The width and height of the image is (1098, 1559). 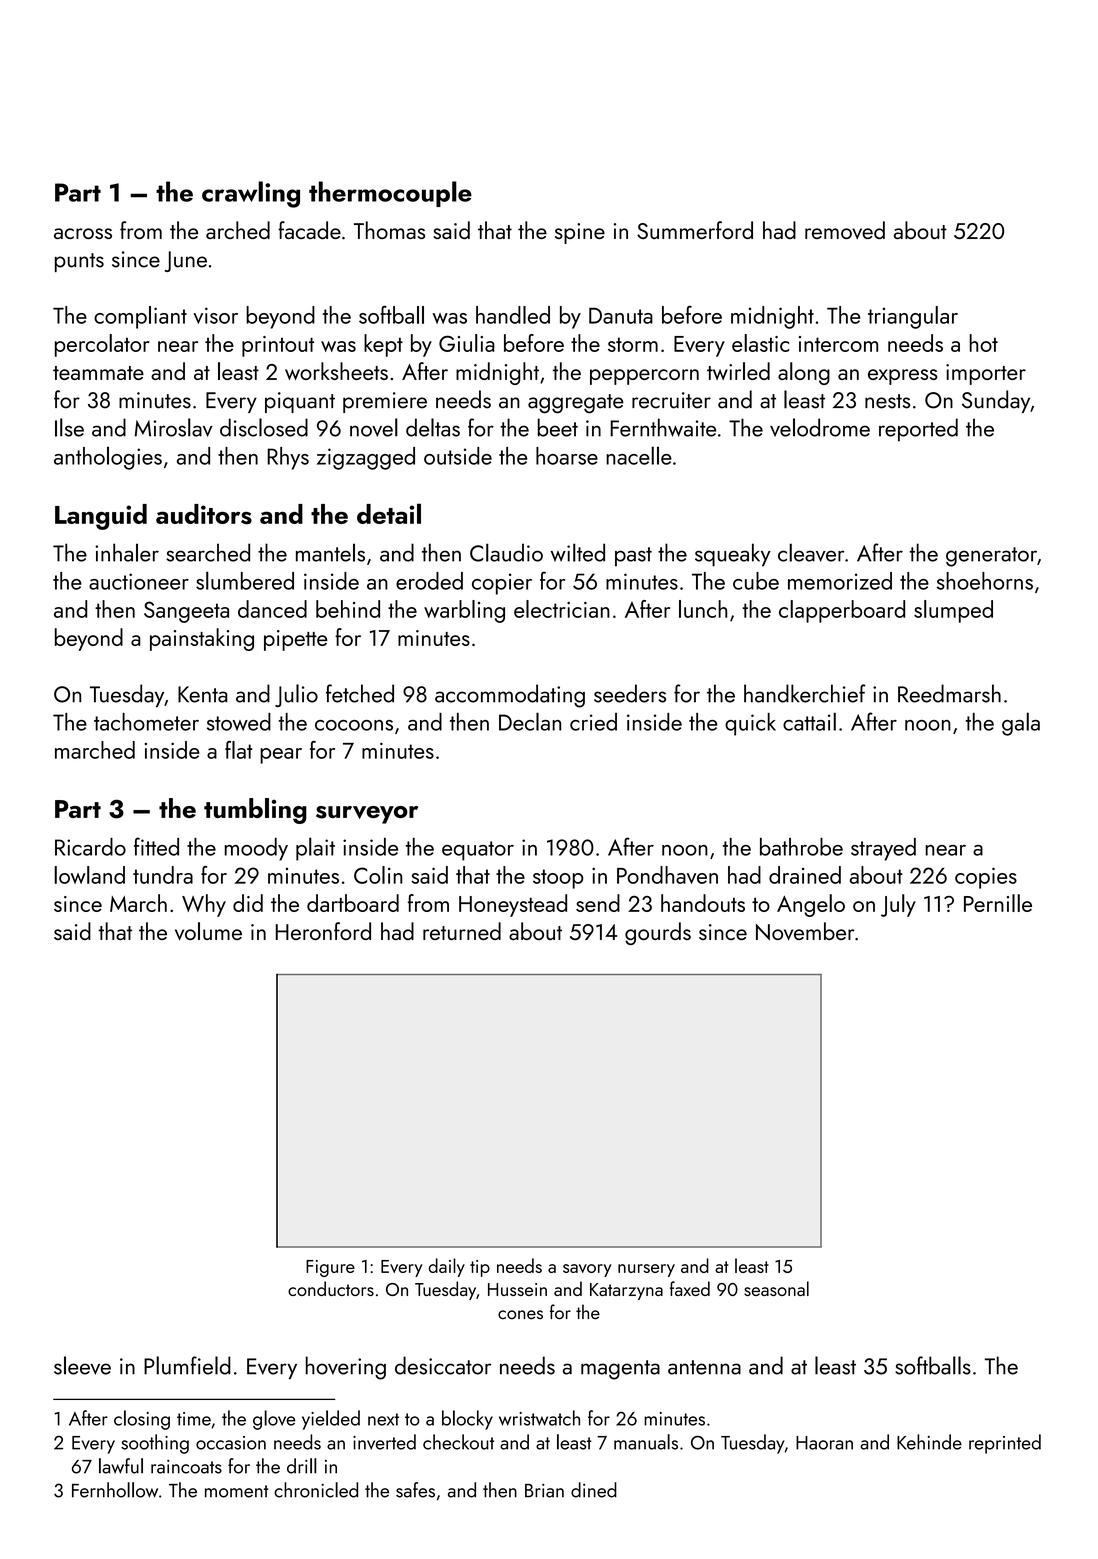 What do you see at coordinates (594, 1490) in the image?
I see `dined` at bounding box center [594, 1490].
